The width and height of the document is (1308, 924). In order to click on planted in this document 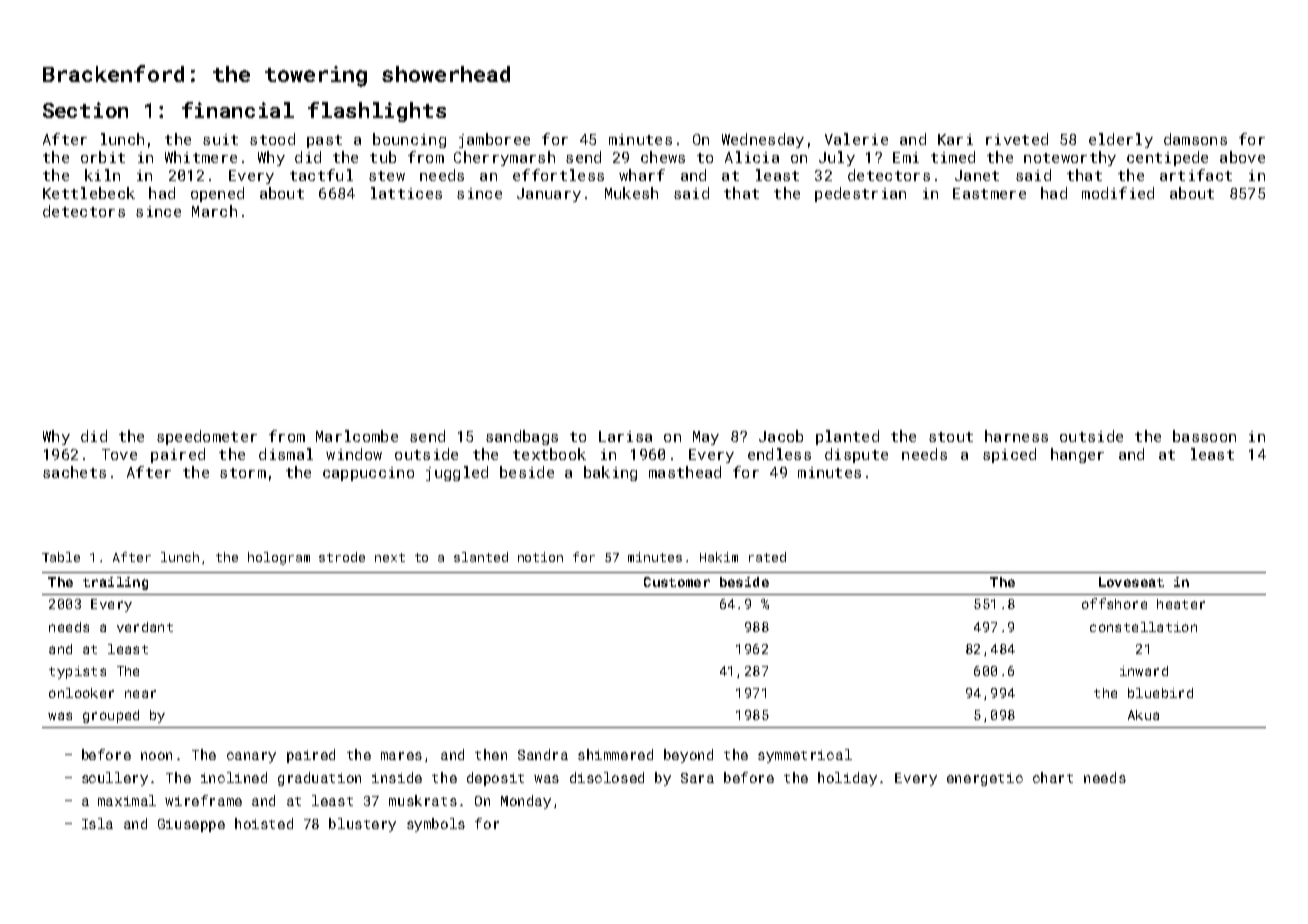, I will do `click(847, 437)`.
